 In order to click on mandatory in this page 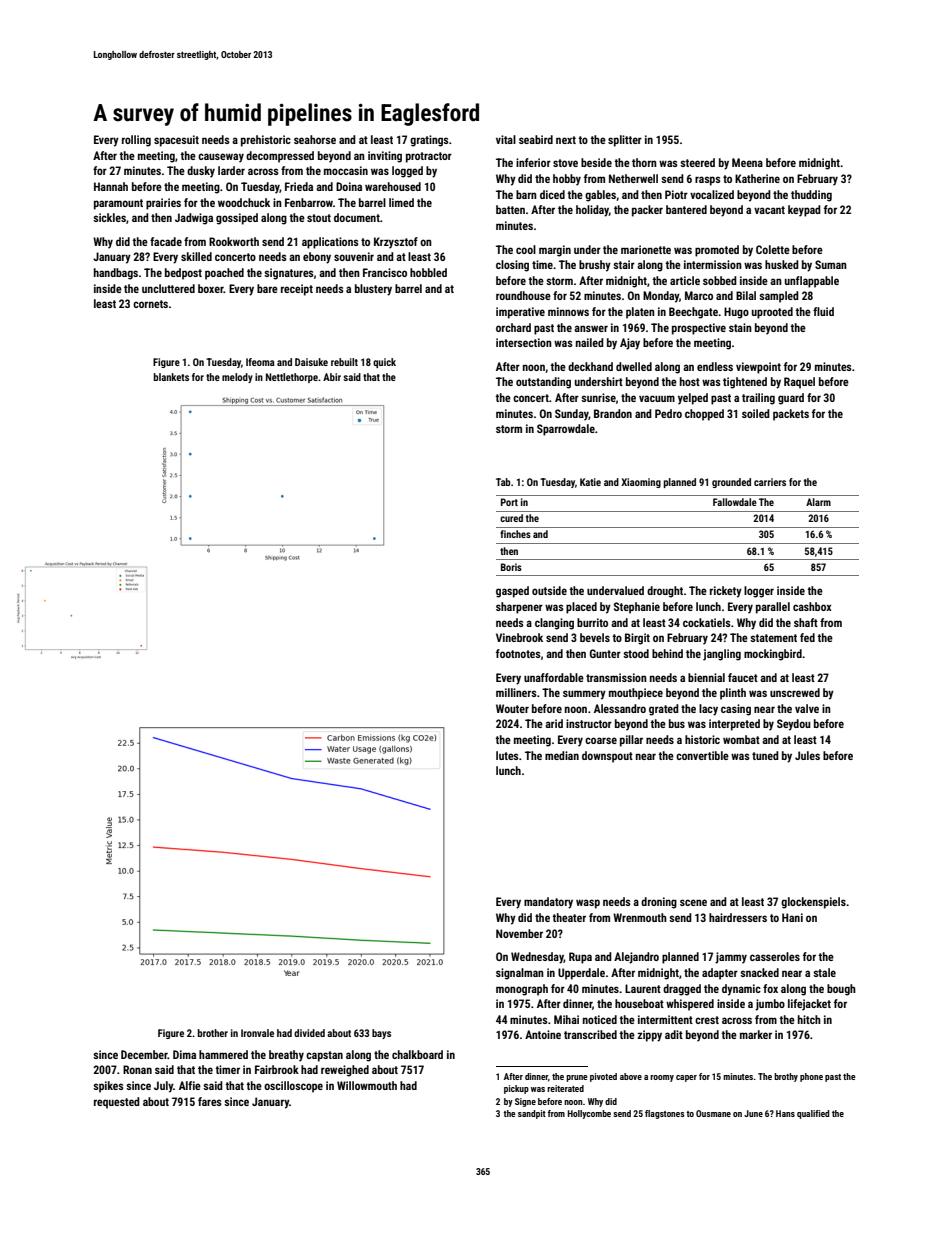, I will do `click(548, 903)`.
